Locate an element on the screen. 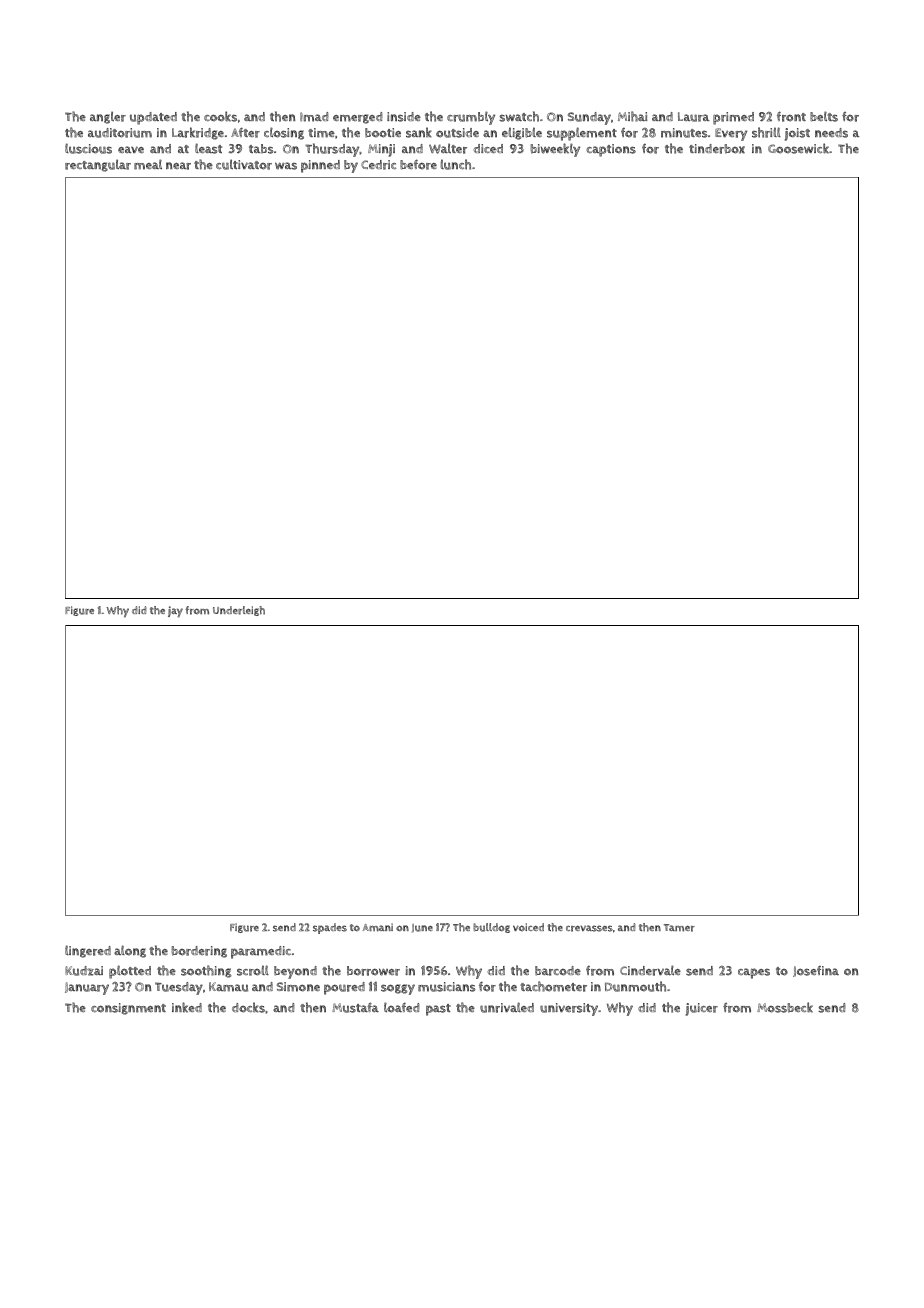  cooks is located at coordinates (220, 116).
